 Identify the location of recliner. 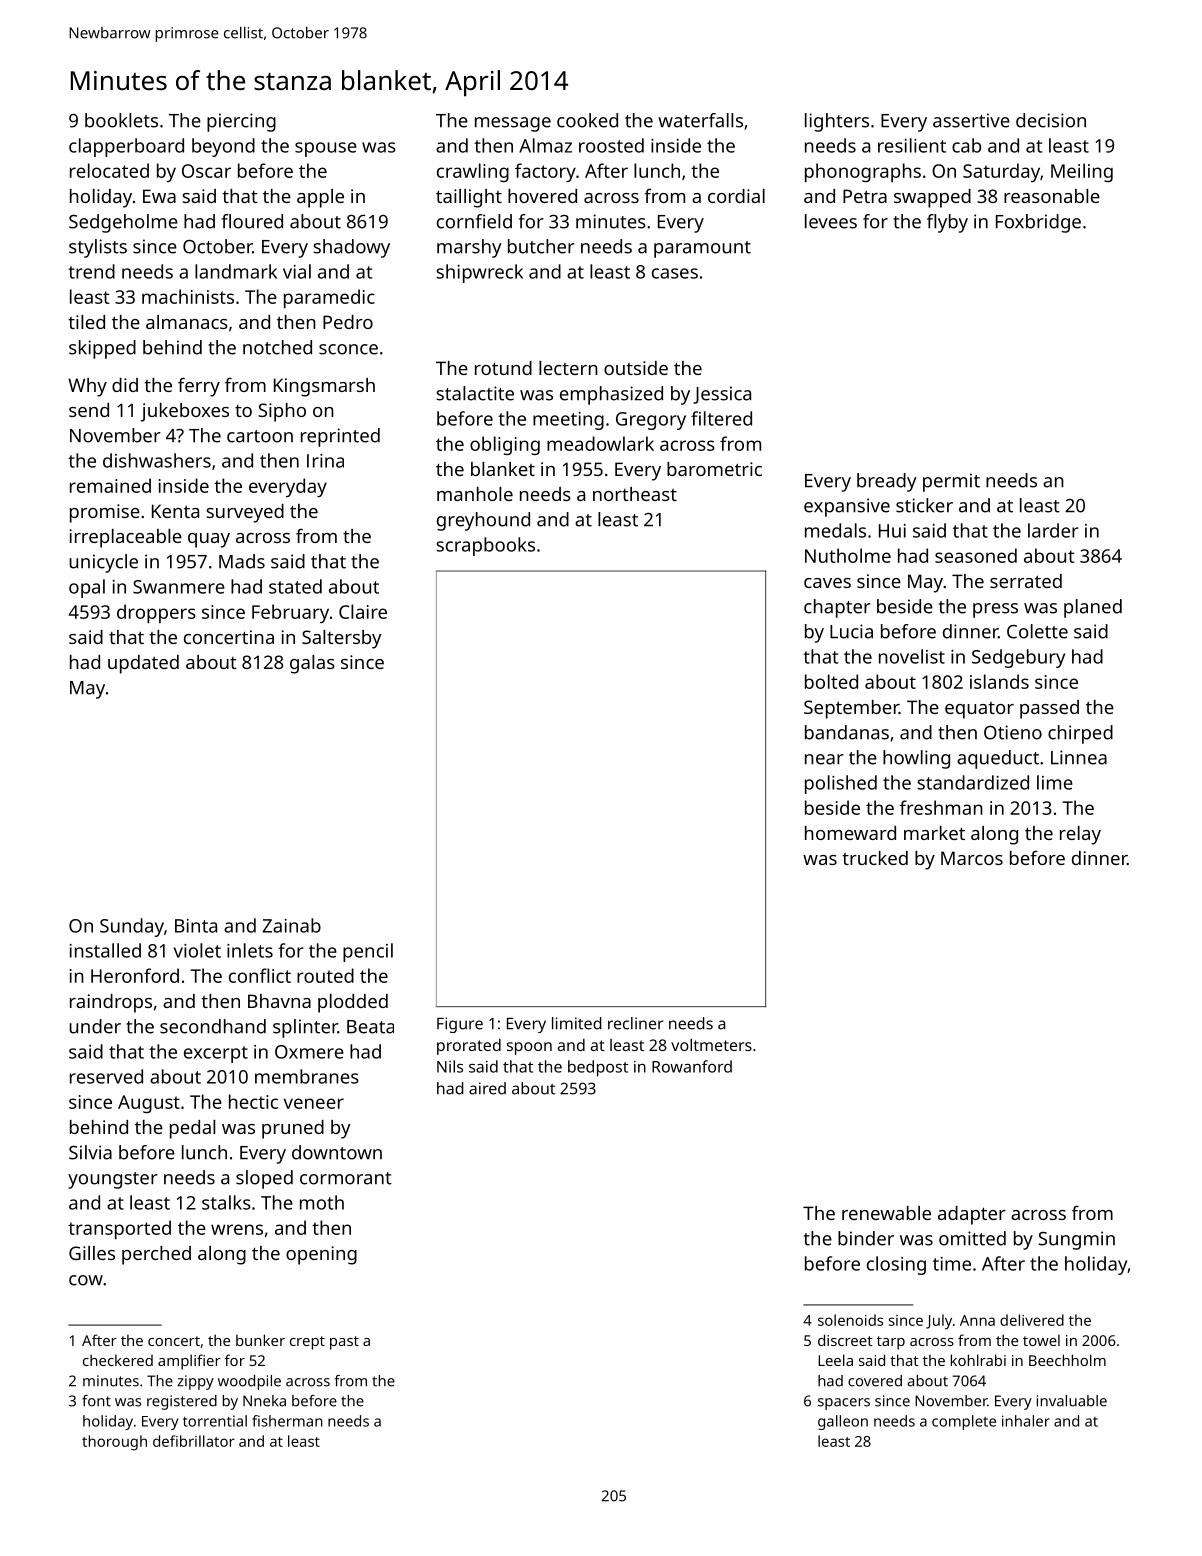
(635, 1023).
